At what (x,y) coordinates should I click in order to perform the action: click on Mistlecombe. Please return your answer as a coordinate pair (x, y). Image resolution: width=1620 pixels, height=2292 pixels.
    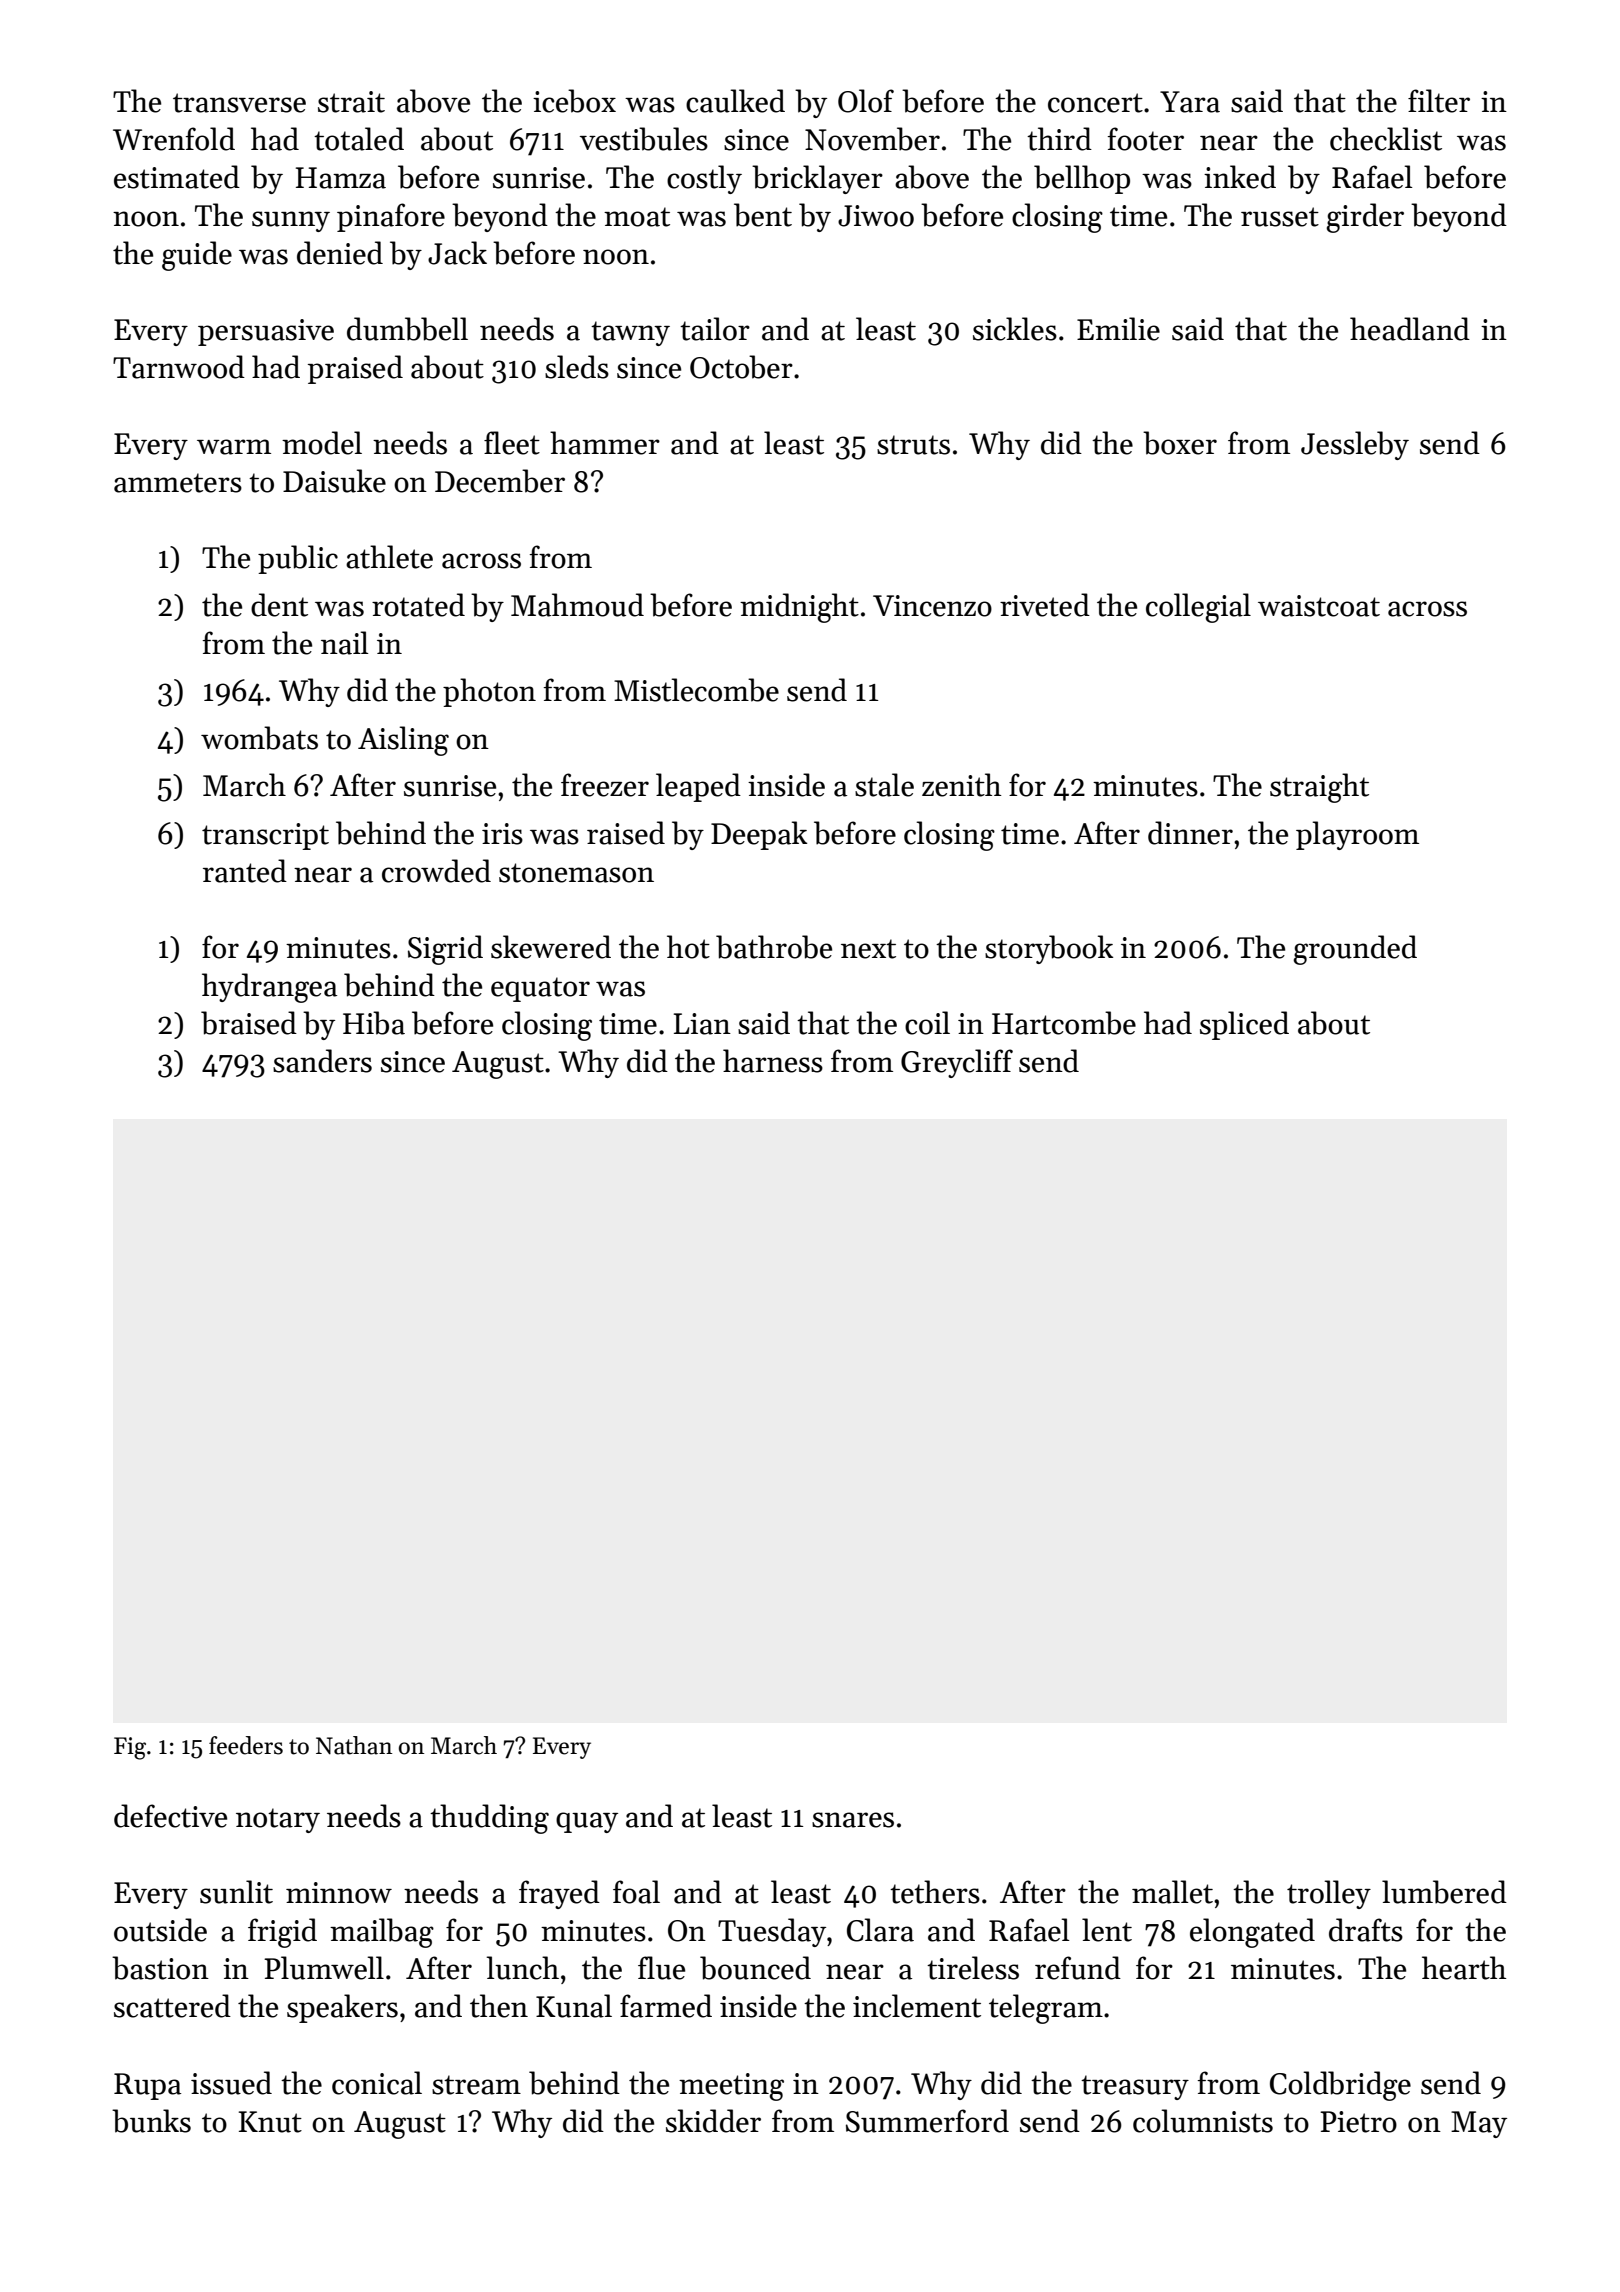
    Looking at the image, I should click on (696, 690).
